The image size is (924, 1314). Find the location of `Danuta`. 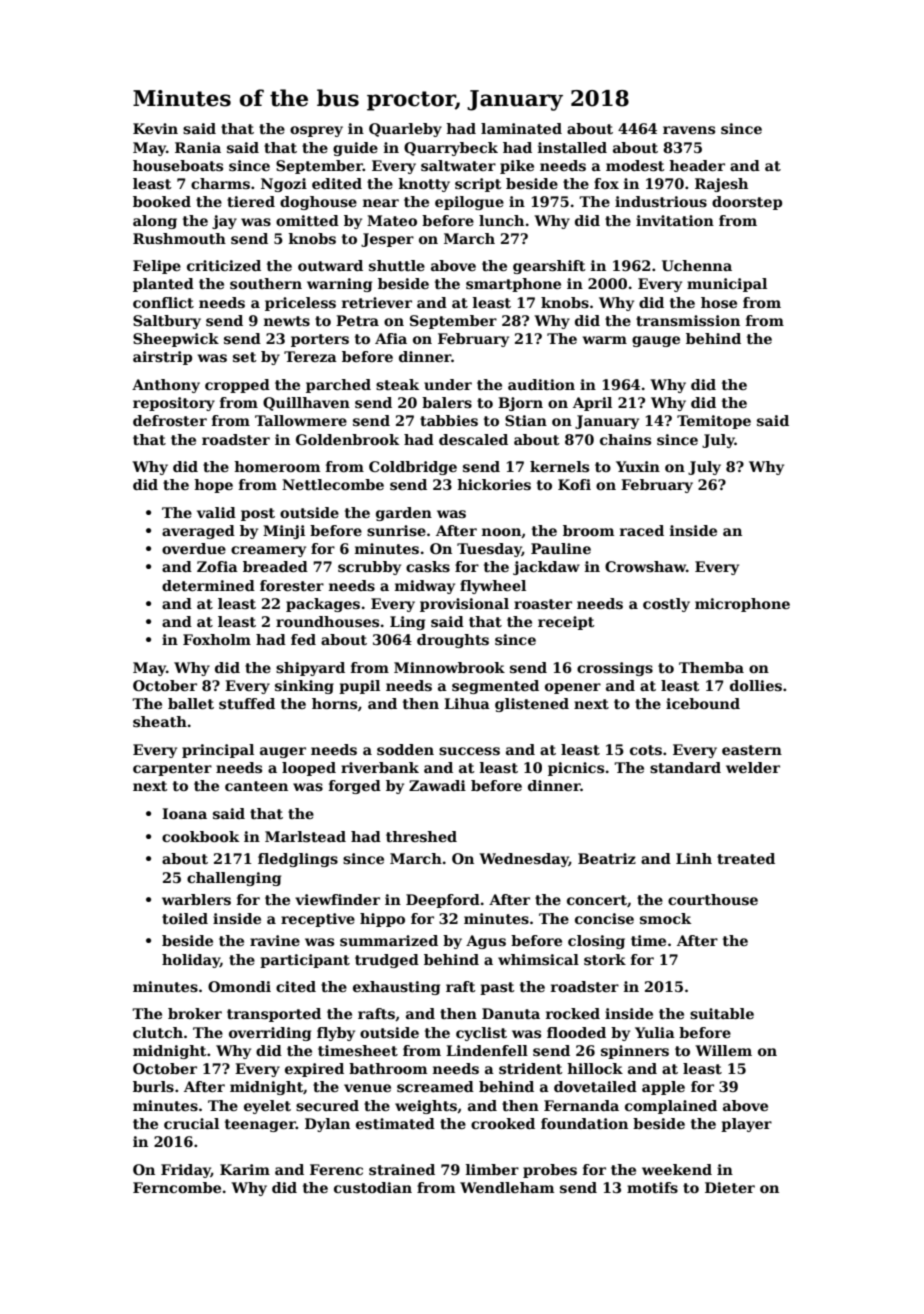

Danuta is located at coordinates (511, 1013).
